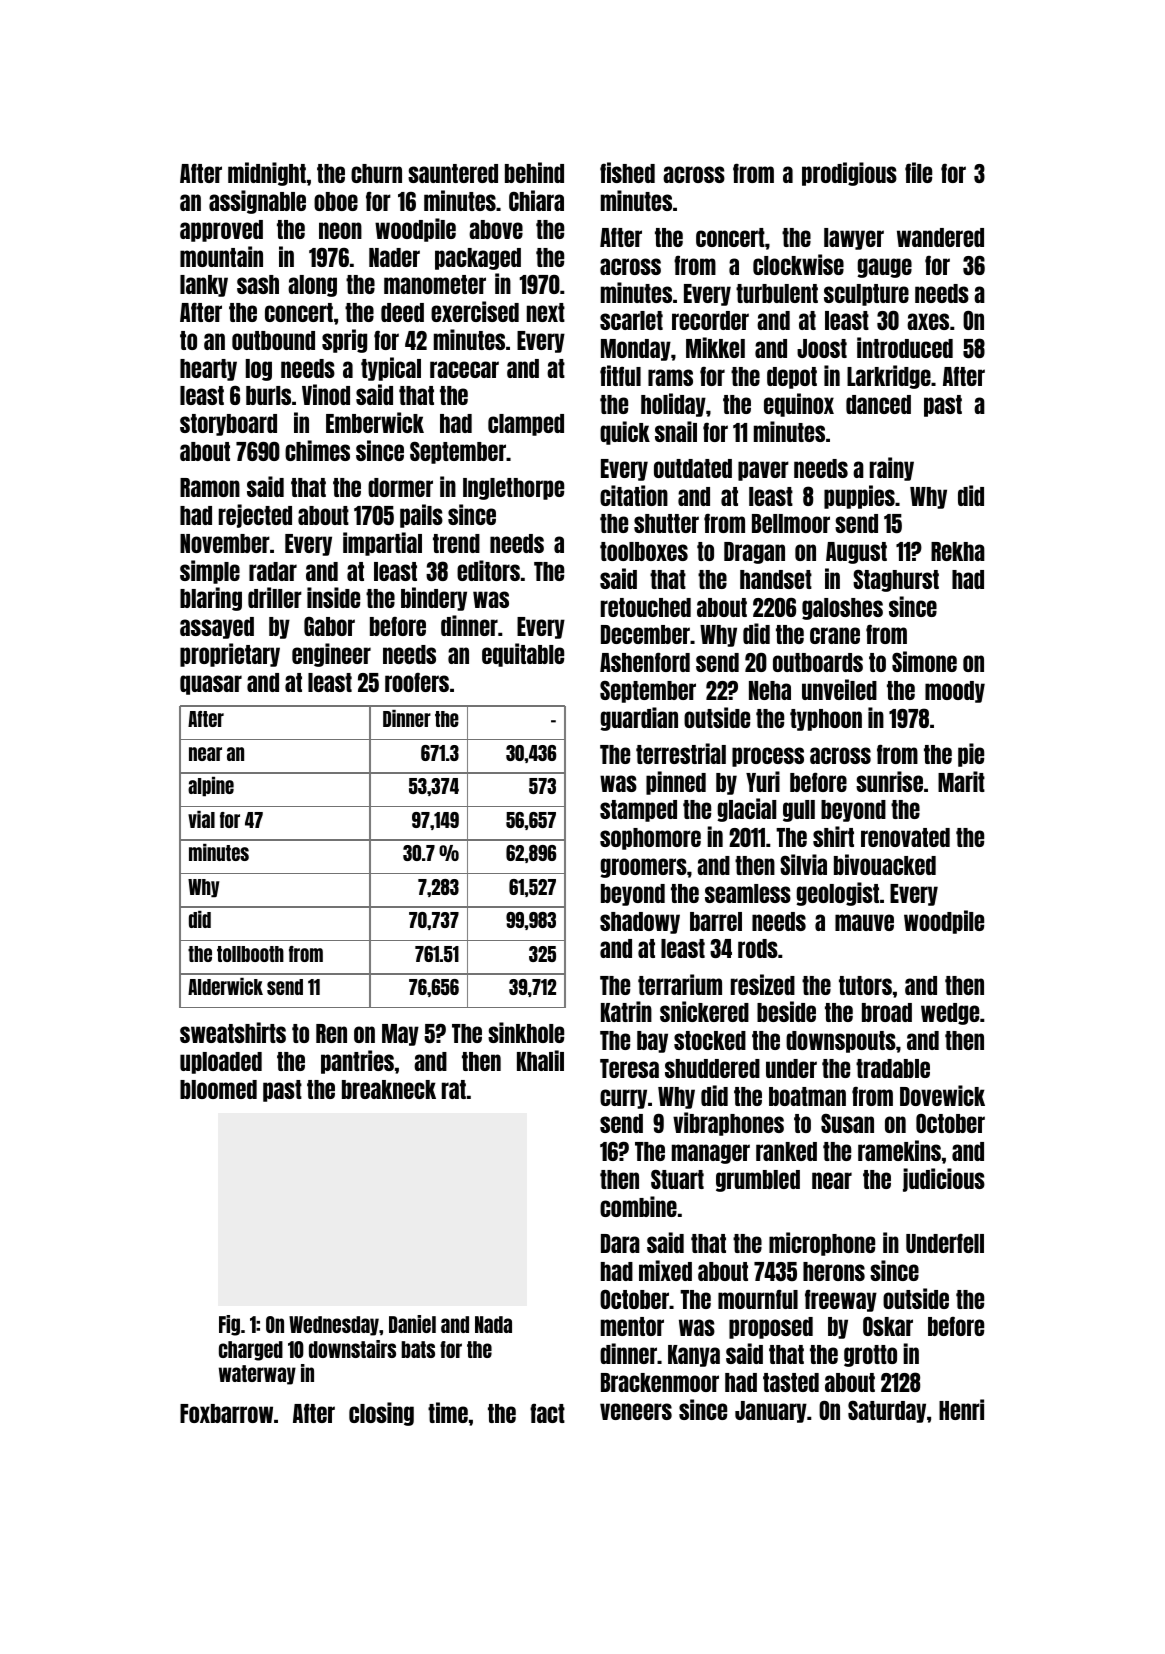 Image resolution: width=1165 pixels, height=1654 pixels. Describe the element at coordinates (771, 1412) in the screenshot. I see `January` at that location.
